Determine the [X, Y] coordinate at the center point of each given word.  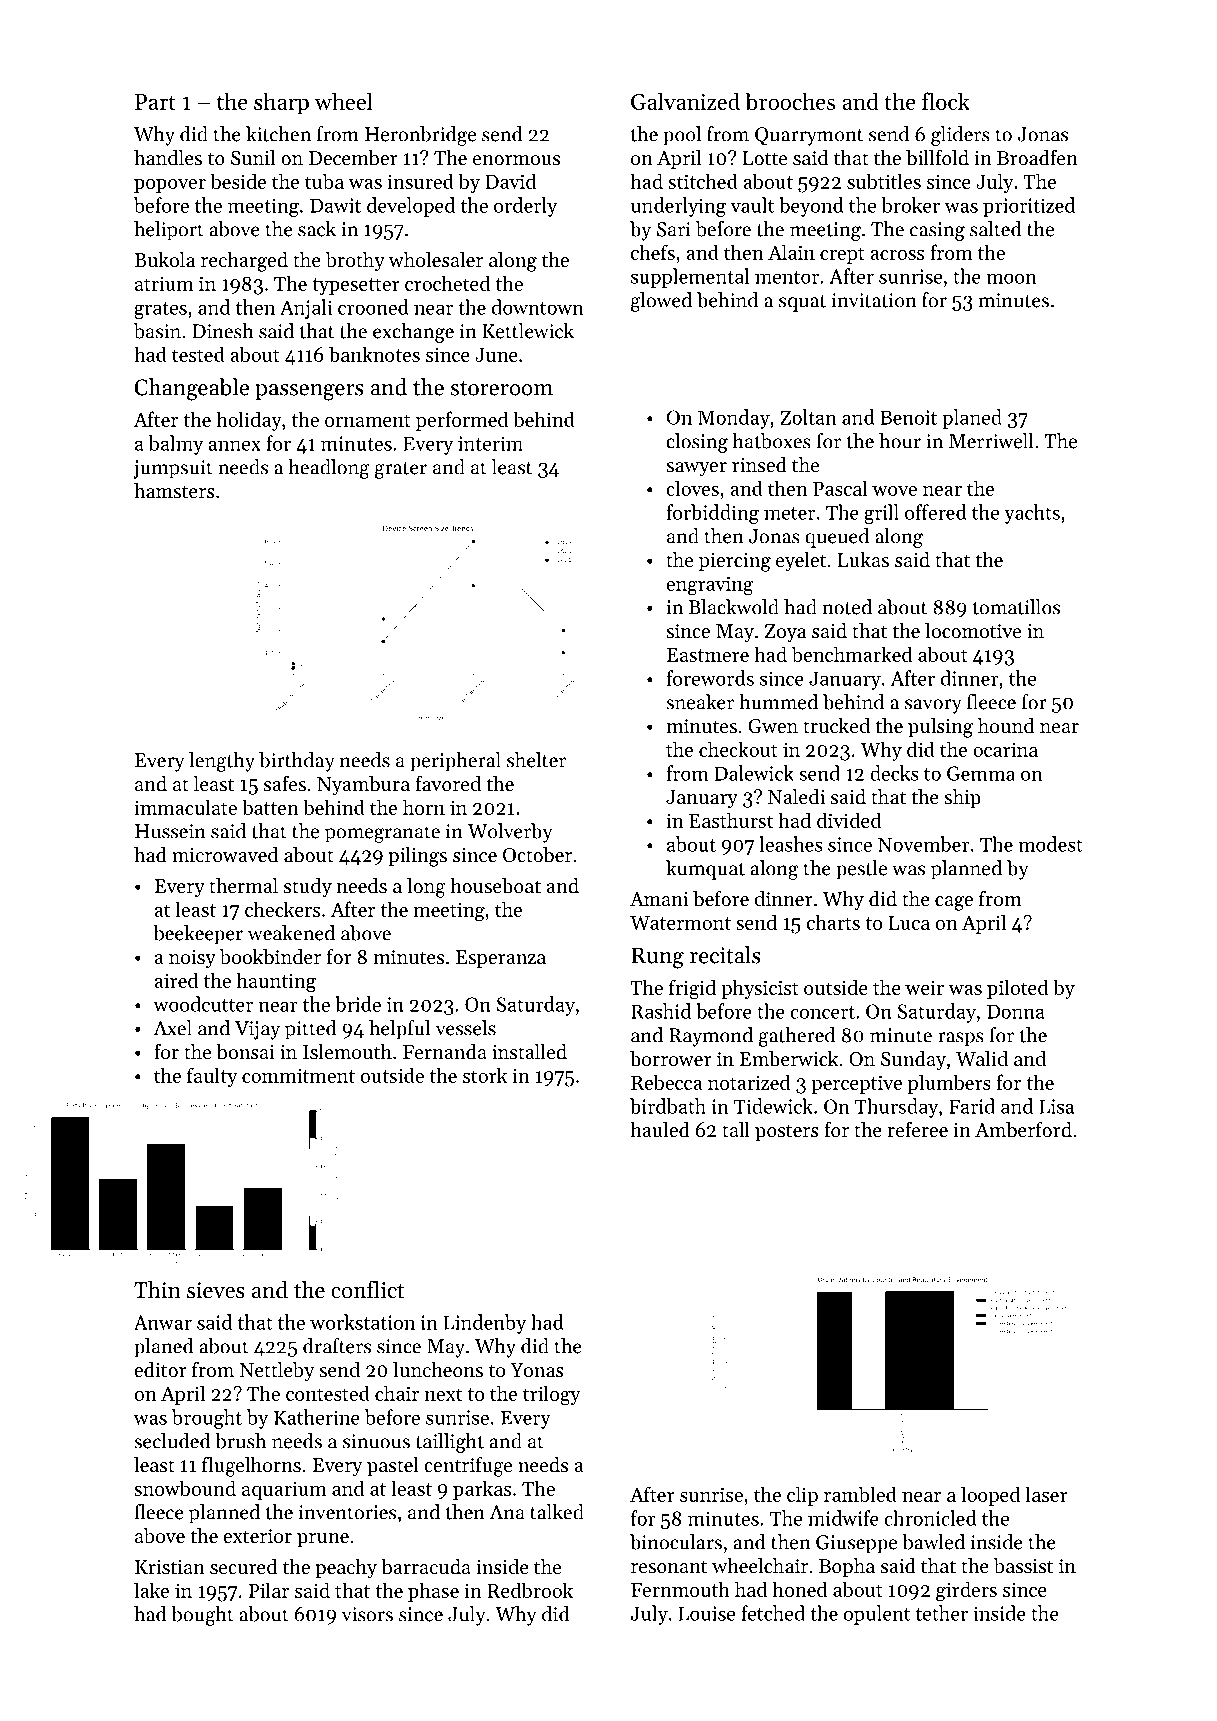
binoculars [676, 1542]
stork [485, 1075]
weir [924, 987]
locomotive [973, 631]
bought [202, 1616]
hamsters [174, 491]
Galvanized [685, 101]
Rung [657, 958]
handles [168, 158]
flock [946, 101]
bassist [1023, 1566]
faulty [212, 1077]
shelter [536, 760]
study [308, 888]
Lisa [1056, 1106]
